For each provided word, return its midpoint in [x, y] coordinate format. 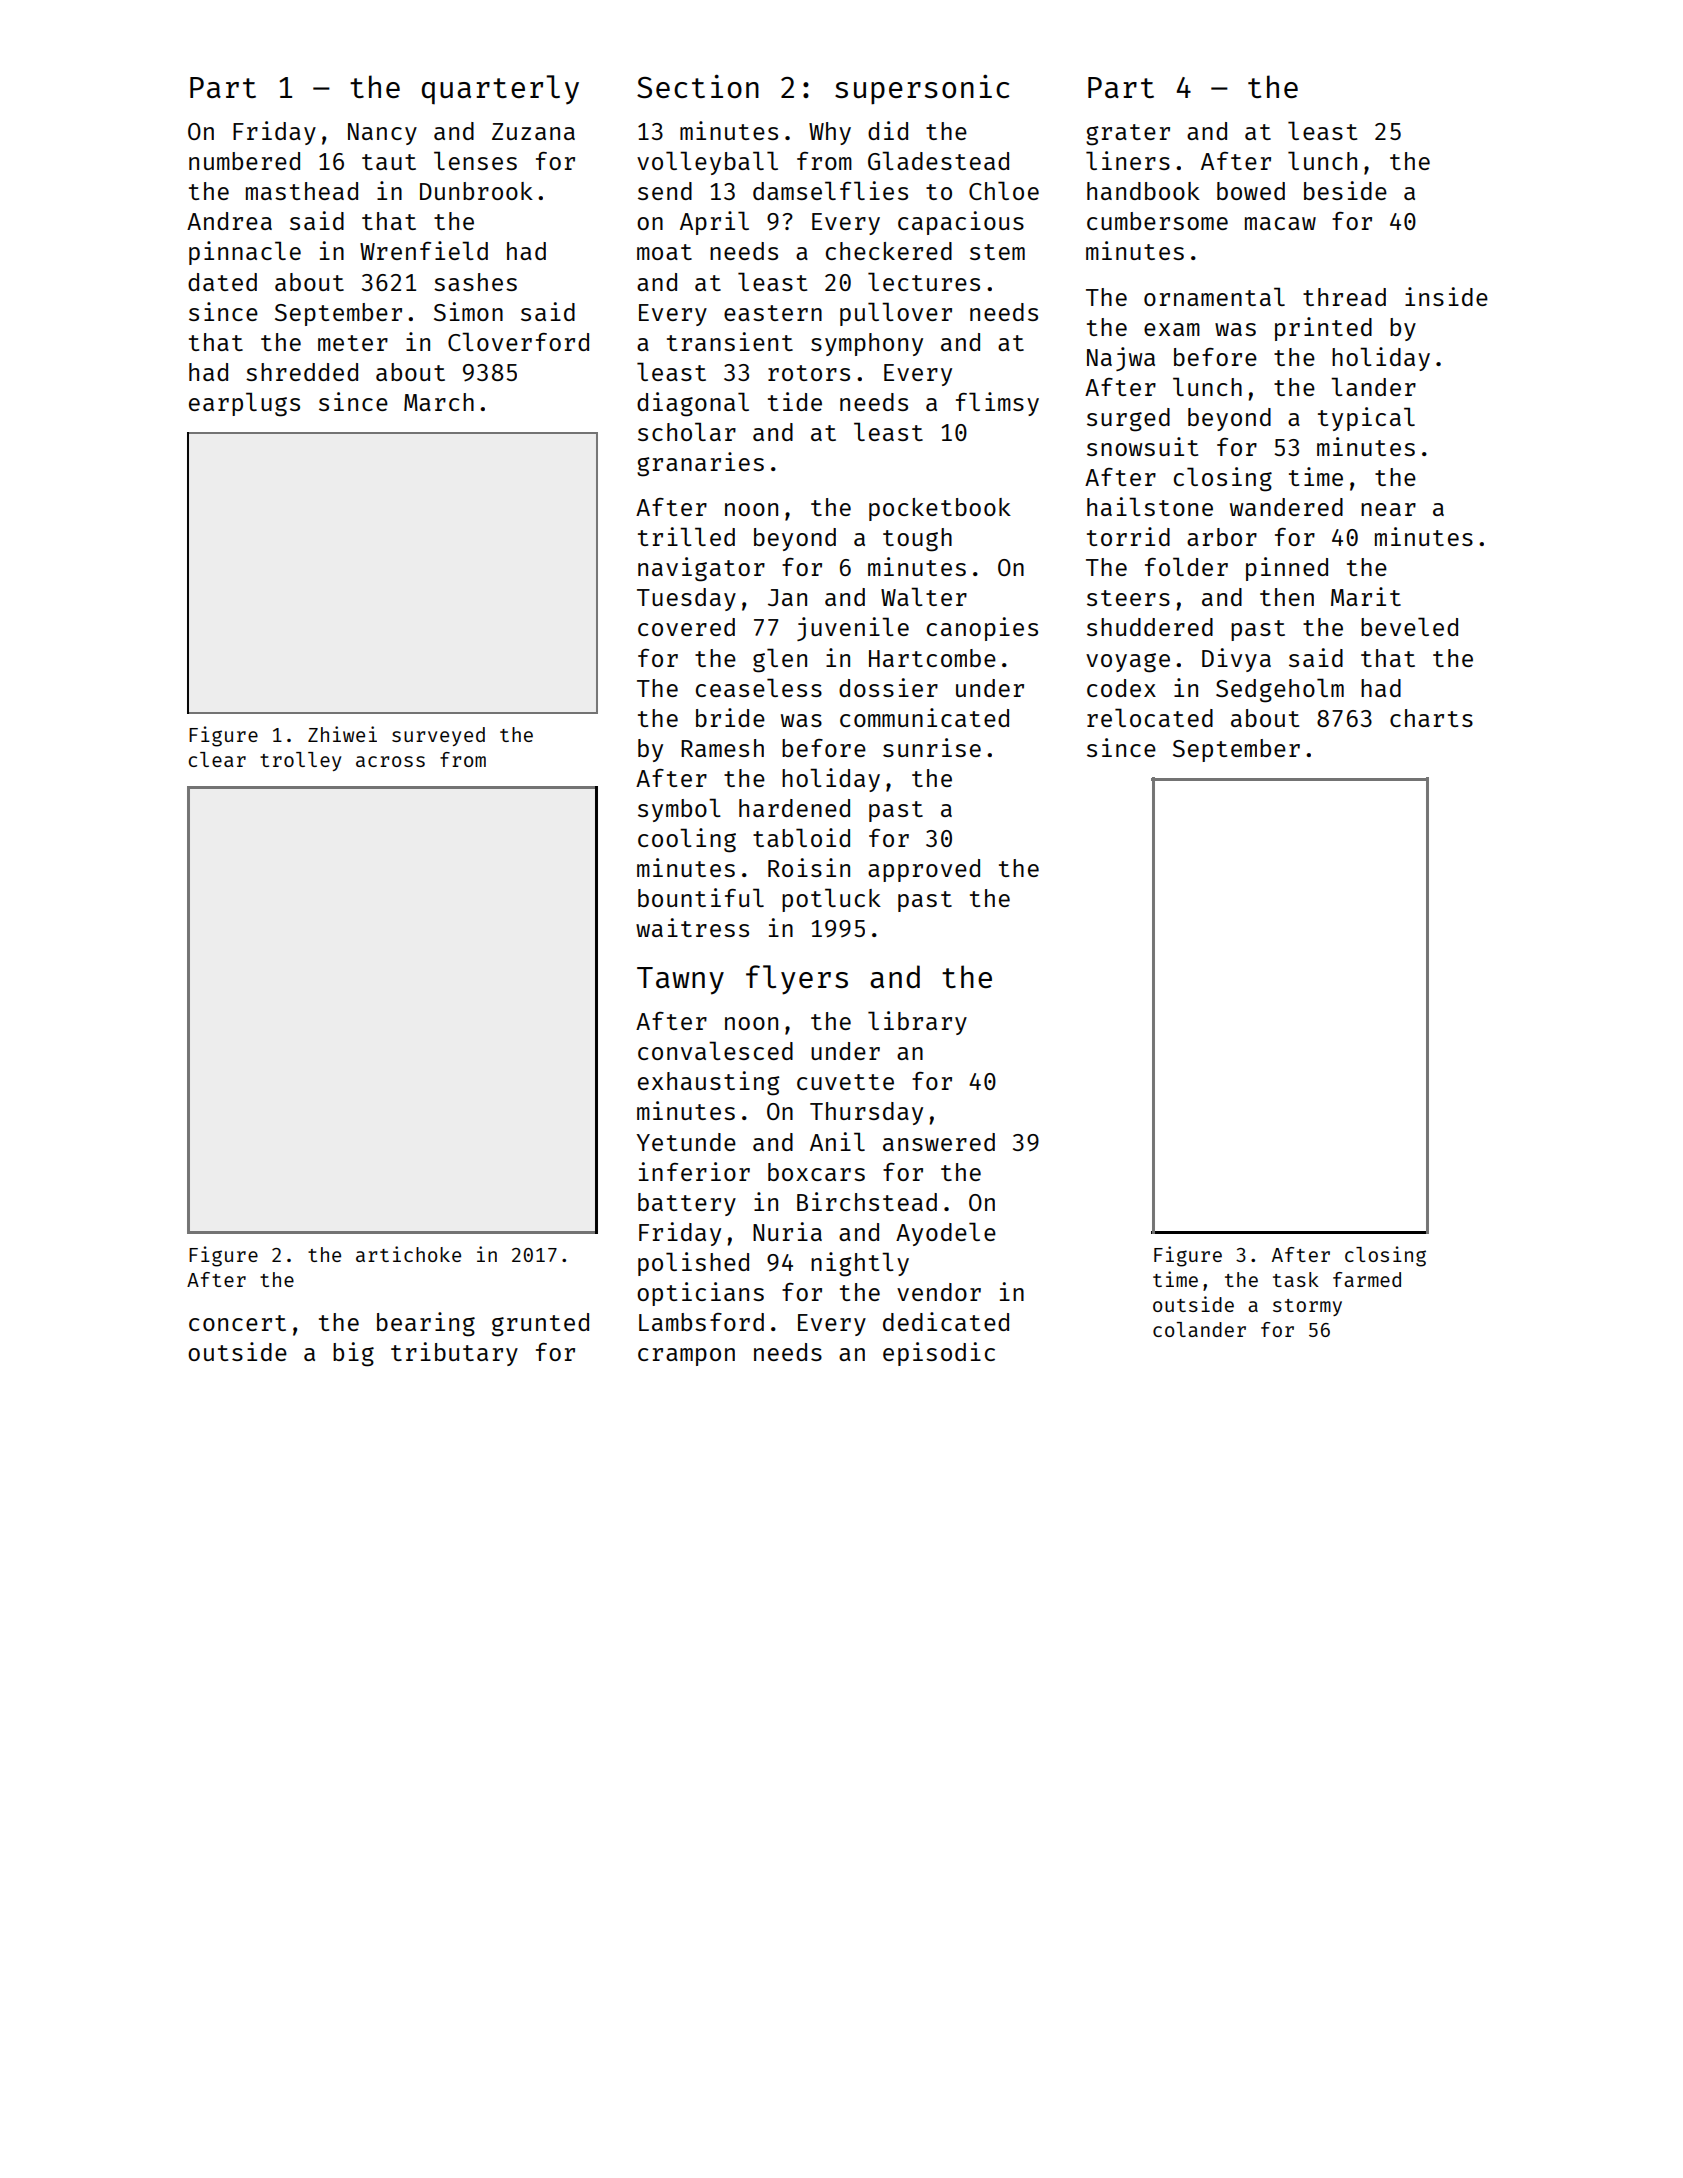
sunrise [932, 747]
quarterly [500, 90]
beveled [1409, 626]
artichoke [408, 1254]
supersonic [922, 89]
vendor [939, 1292]
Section [698, 86]
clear [217, 759]
